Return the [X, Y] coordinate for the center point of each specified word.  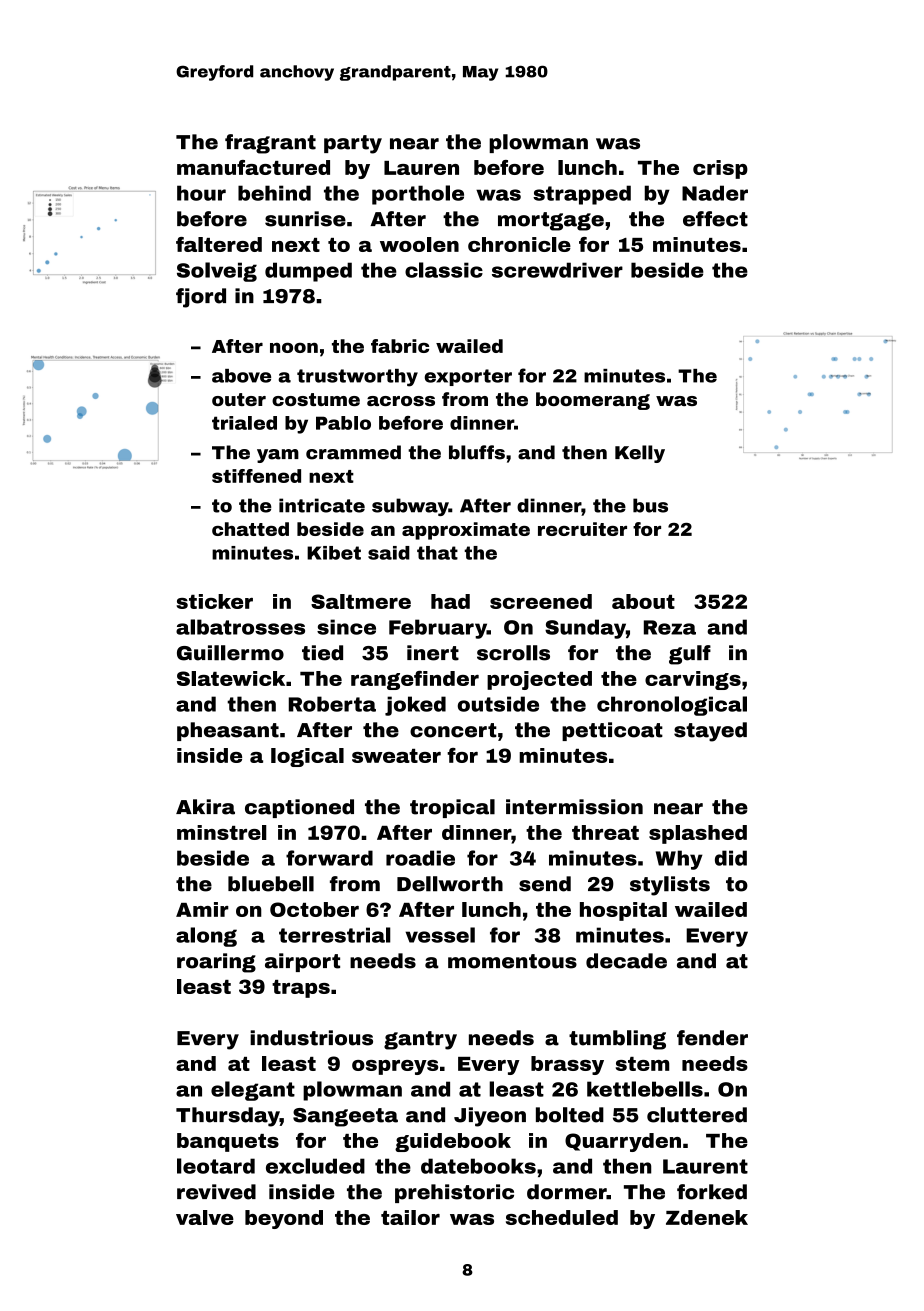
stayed [710, 732]
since [346, 627]
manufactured [253, 167]
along [206, 937]
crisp [720, 169]
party [353, 144]
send [545, 884]
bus [650, 505]
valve [205, 1217]
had [450, 601]
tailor [410, 1217]
